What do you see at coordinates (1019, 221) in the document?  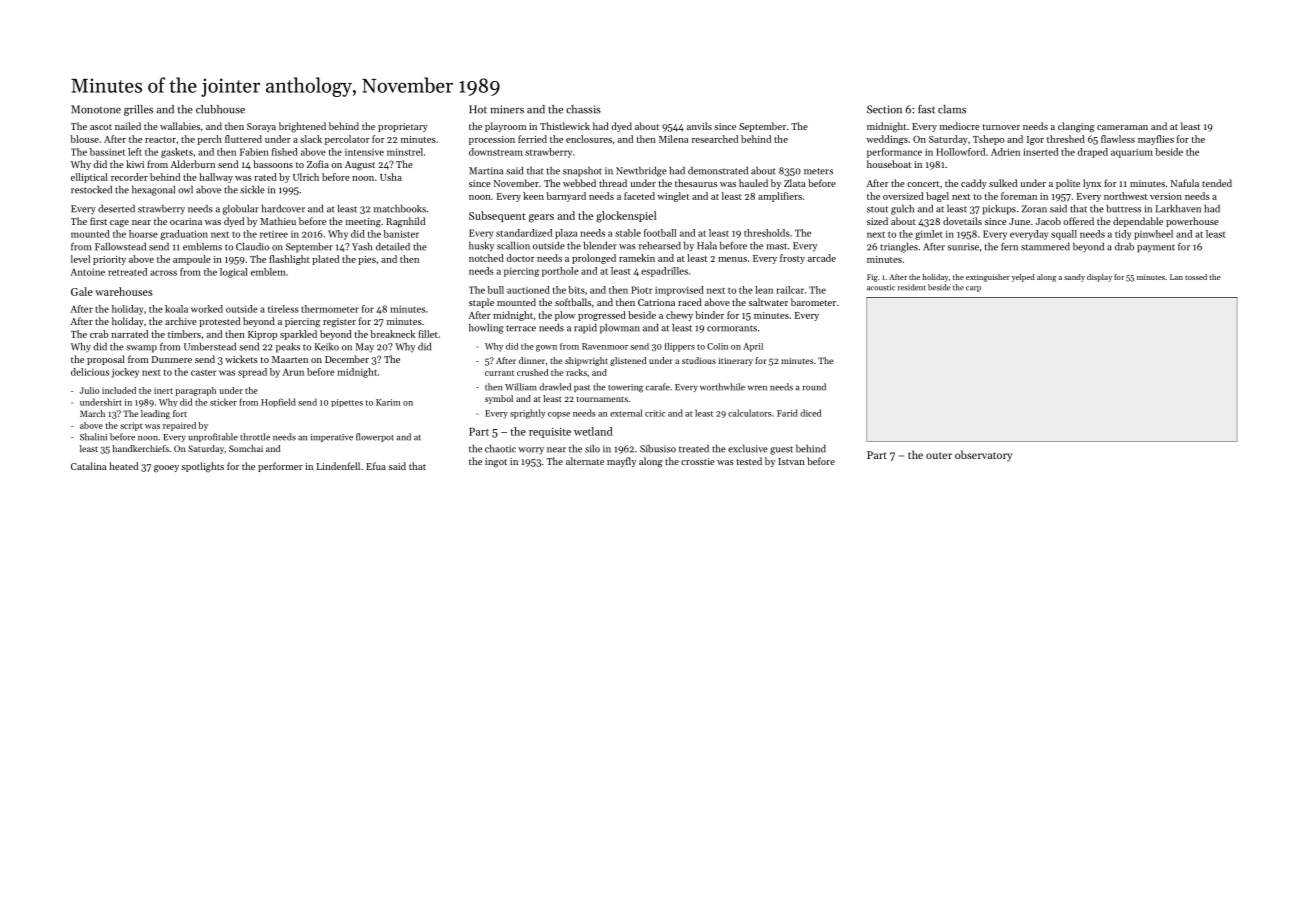 I see `June` at bounding box center [1019, 221].
